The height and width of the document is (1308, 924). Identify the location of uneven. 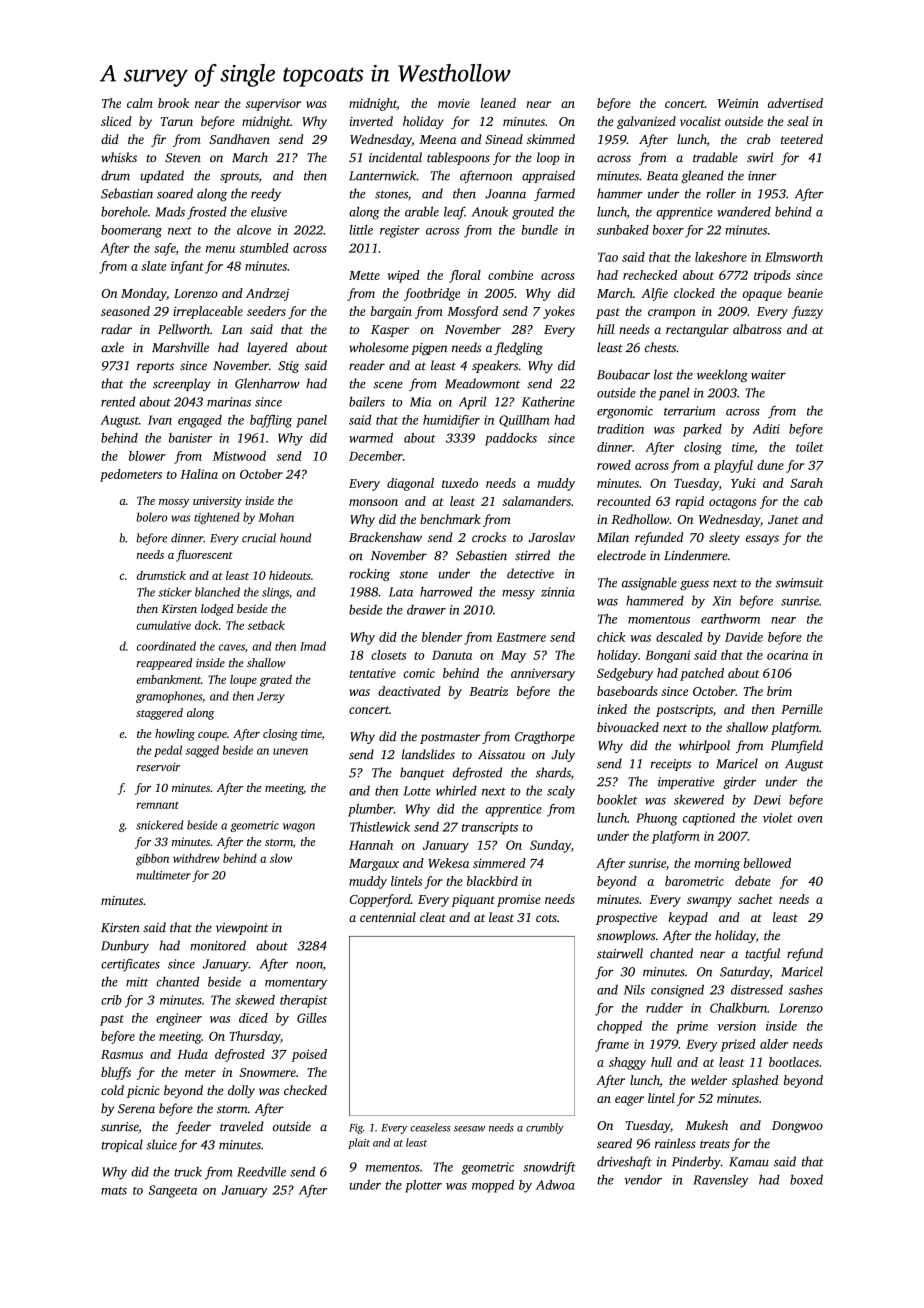
(290, 751).
